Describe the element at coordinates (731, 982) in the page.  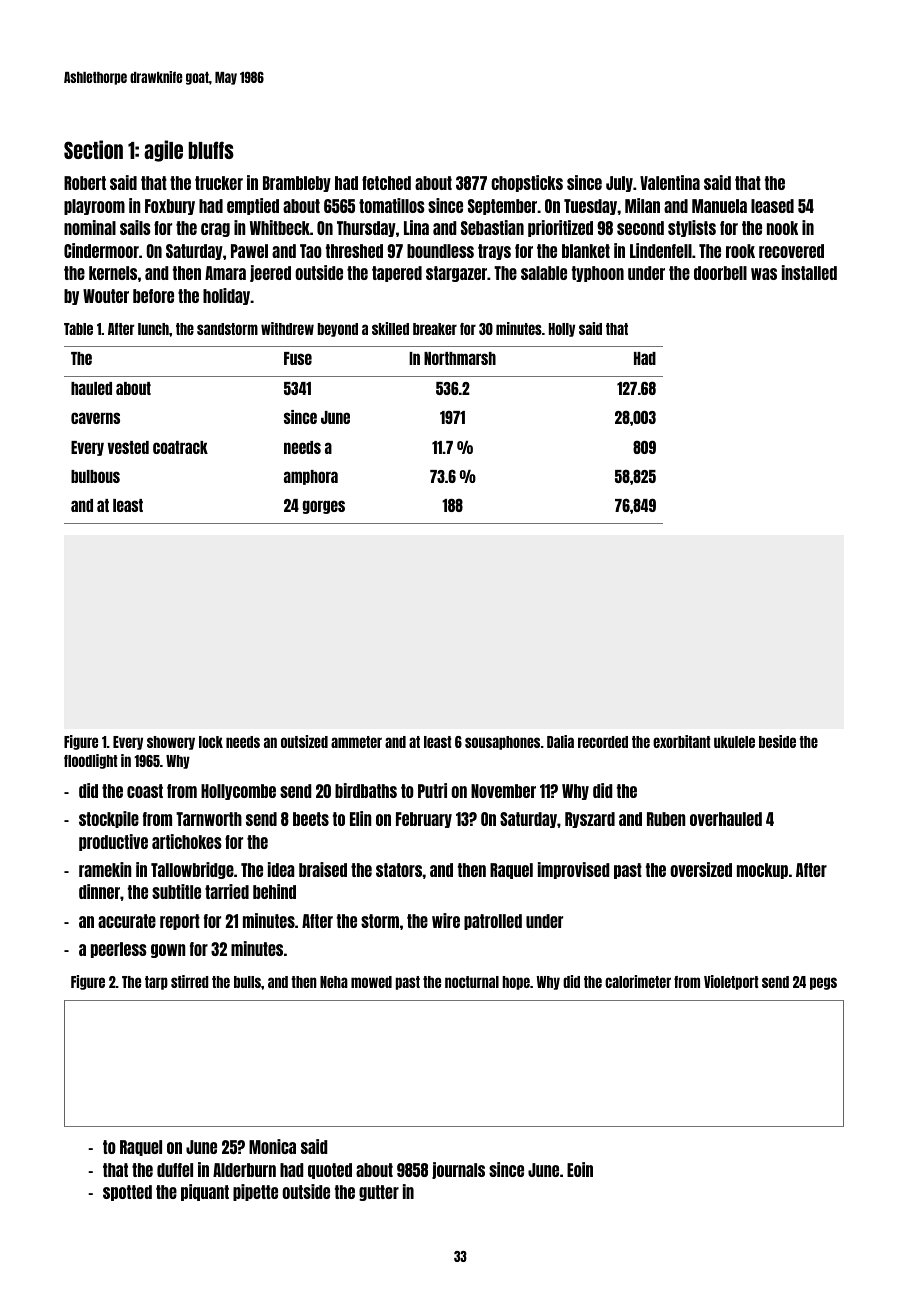
I see `Violetport` at that location.
